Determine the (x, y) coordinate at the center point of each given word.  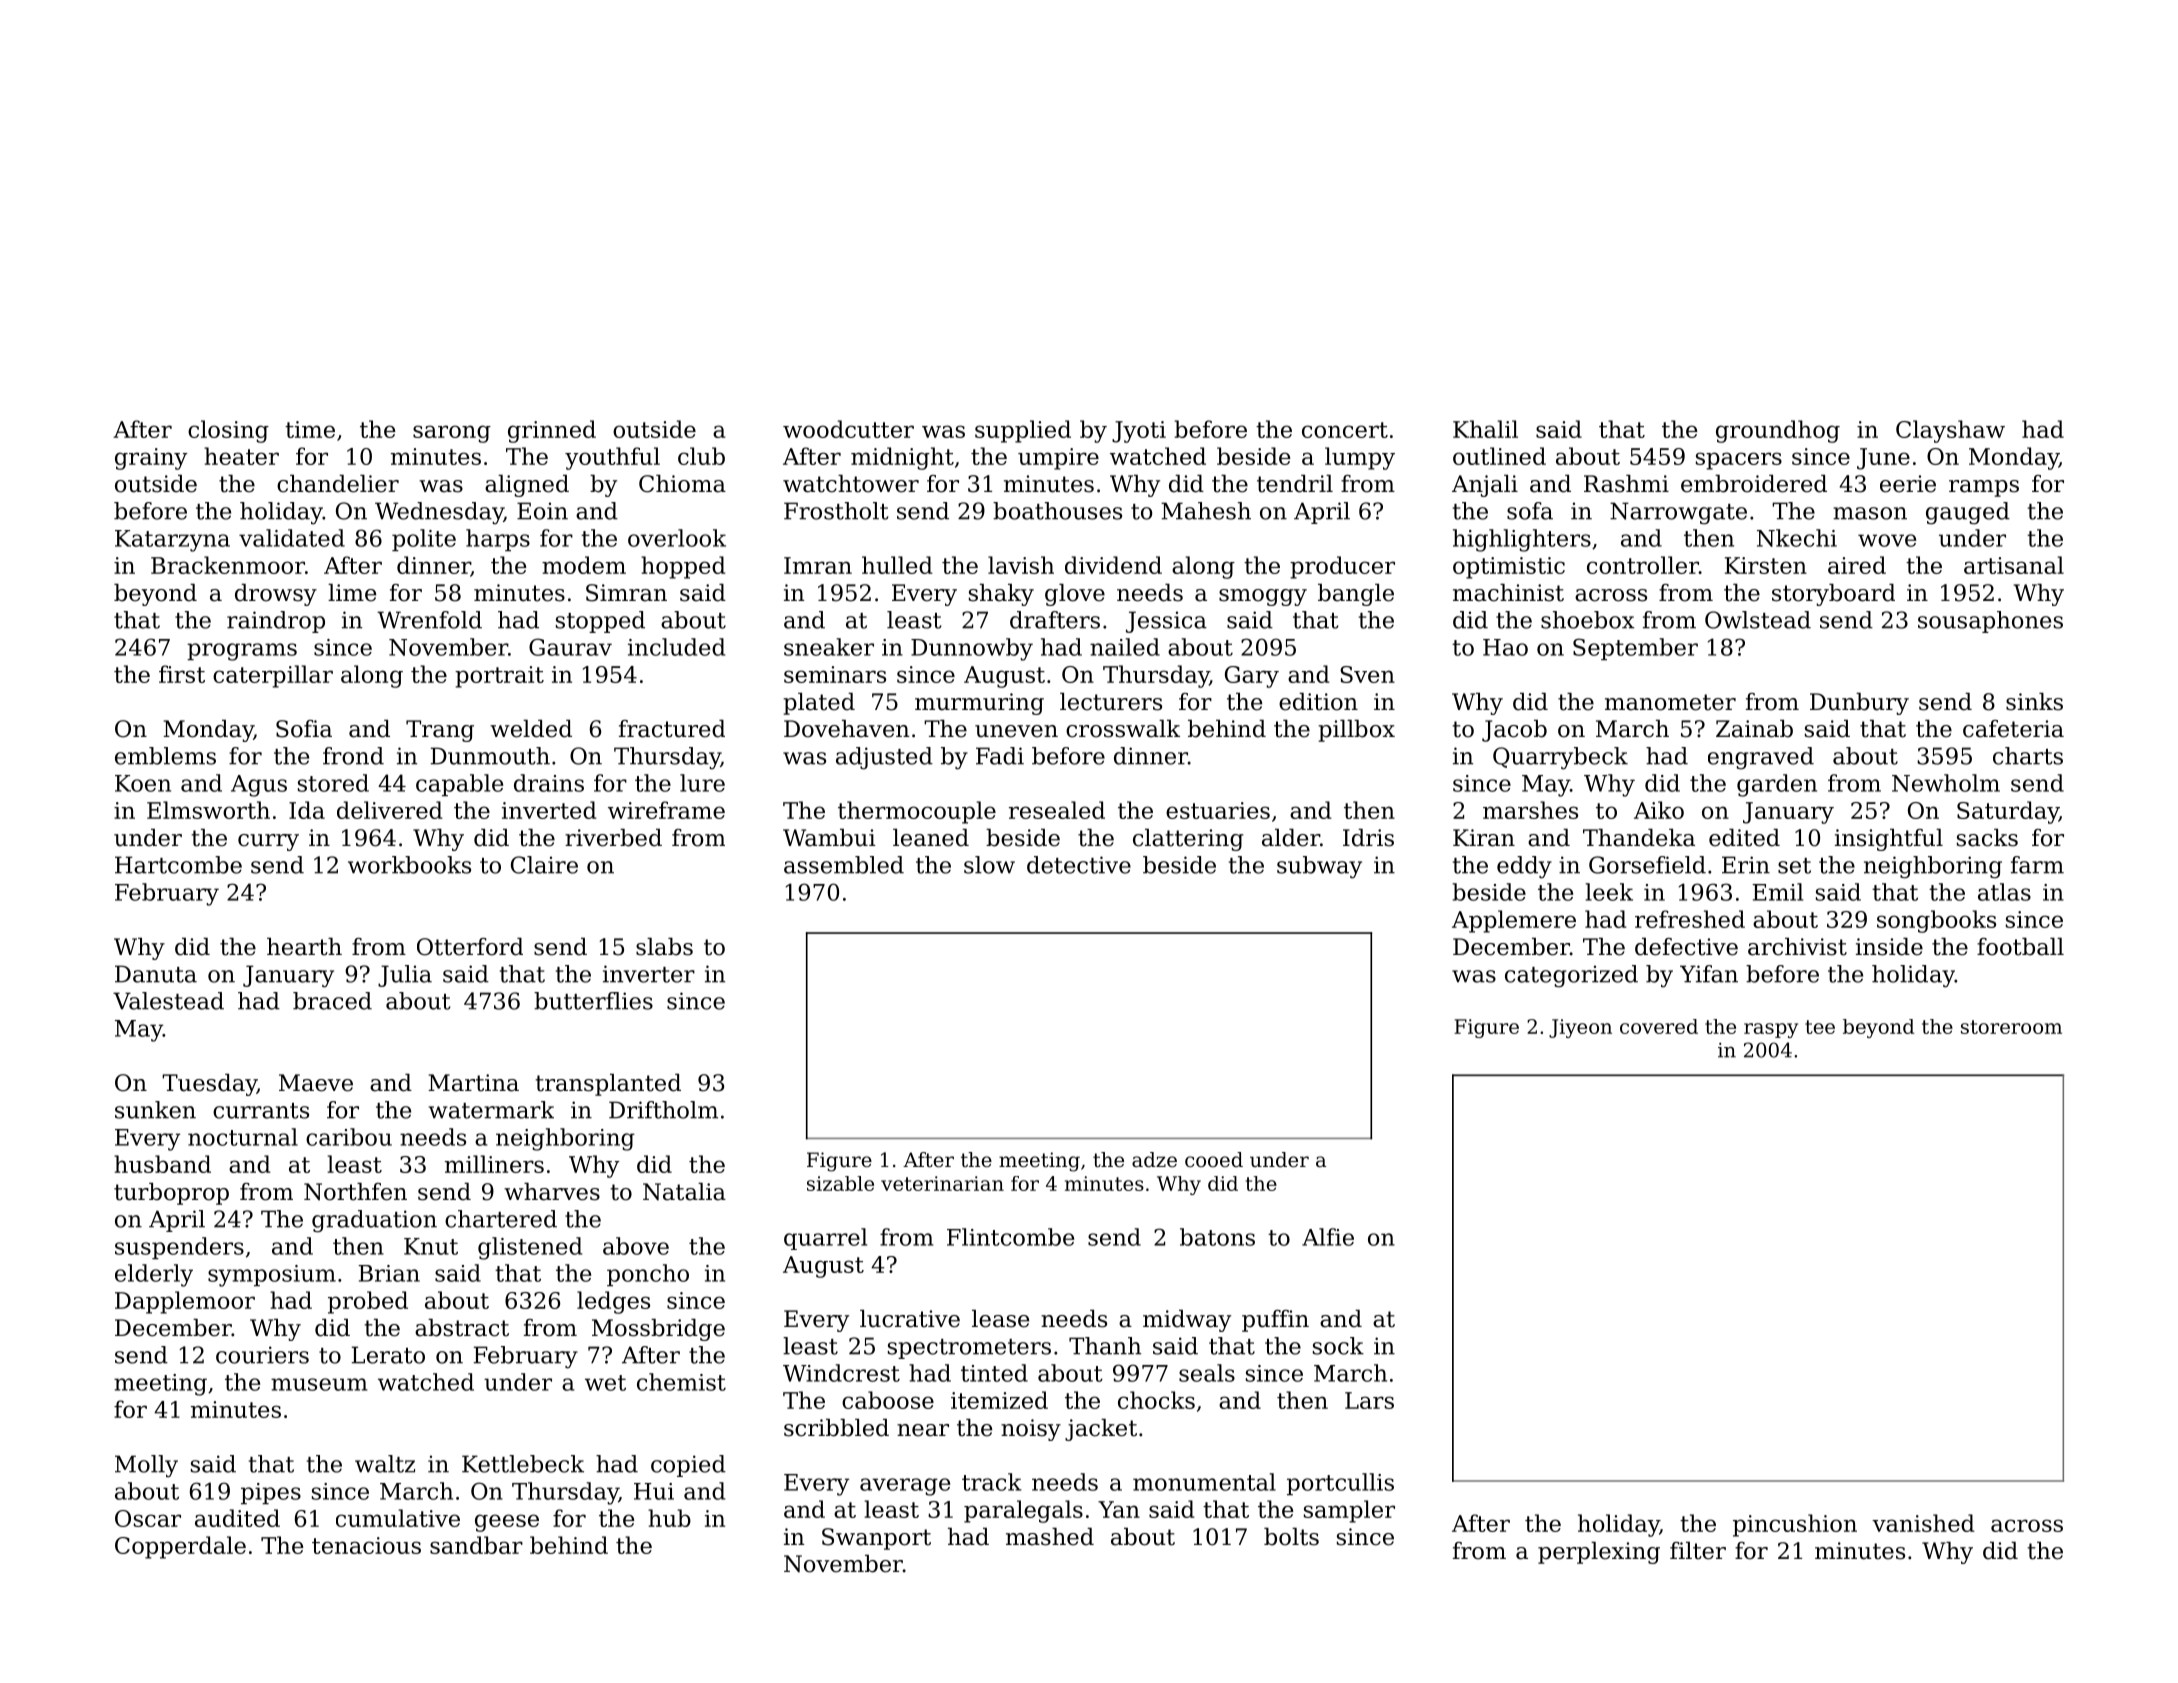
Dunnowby (972, 649)
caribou (349, 1137)
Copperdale (180, 1547)
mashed (1050, 1537)
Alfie (1328, 1237)
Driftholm (663, 1110)
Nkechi (1797, 538)
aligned (527, 486)
